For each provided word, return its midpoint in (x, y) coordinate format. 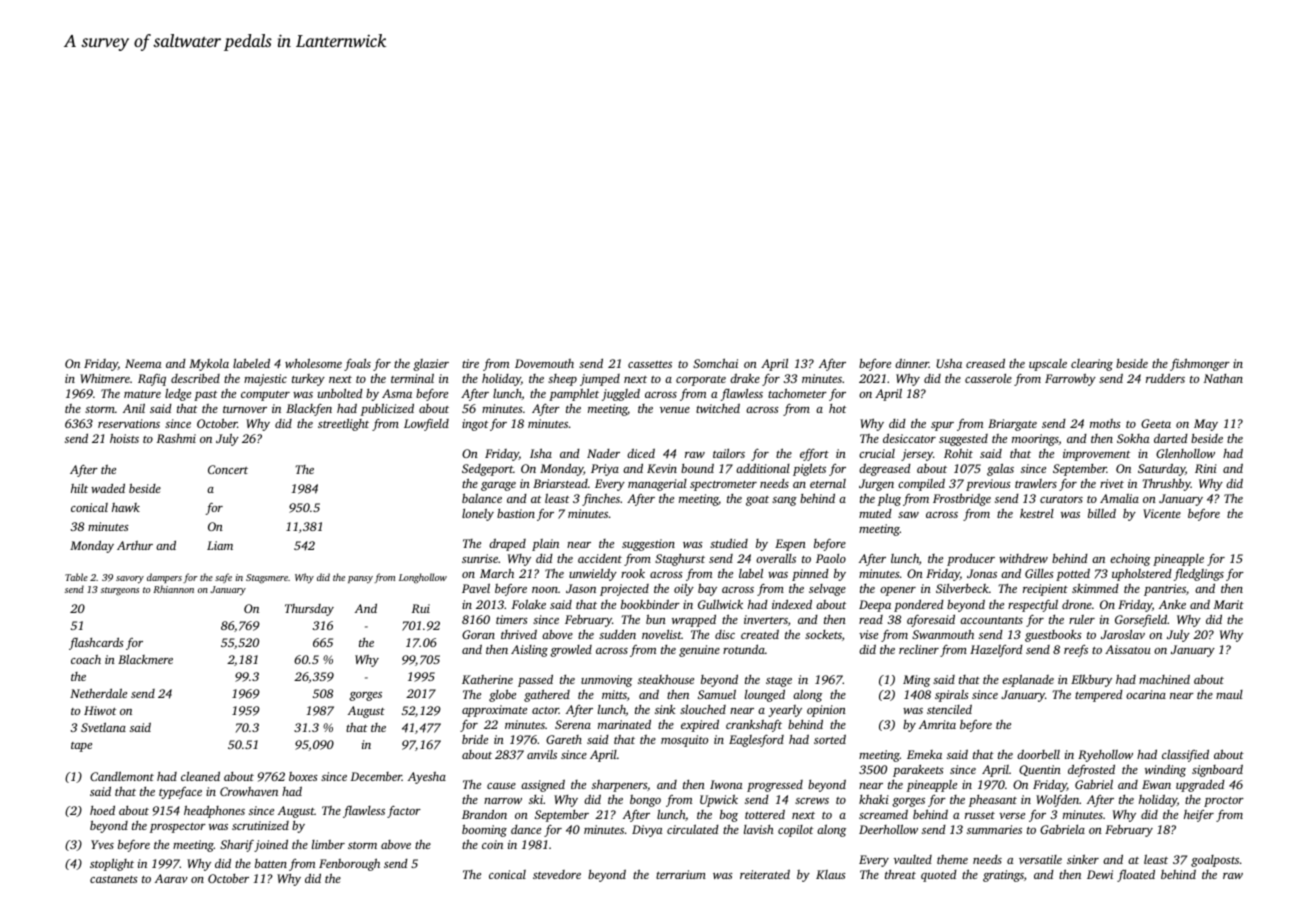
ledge (178, 395)
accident (600, 558)
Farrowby (1070, 380)
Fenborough (349, 864)
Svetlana (103, 727)
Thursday (309, 610)
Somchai (715, 363)
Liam (220, 545)
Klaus (831, 874)
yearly (785, 711)
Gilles (1039, 573)
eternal (828, 483)
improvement (1096, 455)
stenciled (949, 709)
